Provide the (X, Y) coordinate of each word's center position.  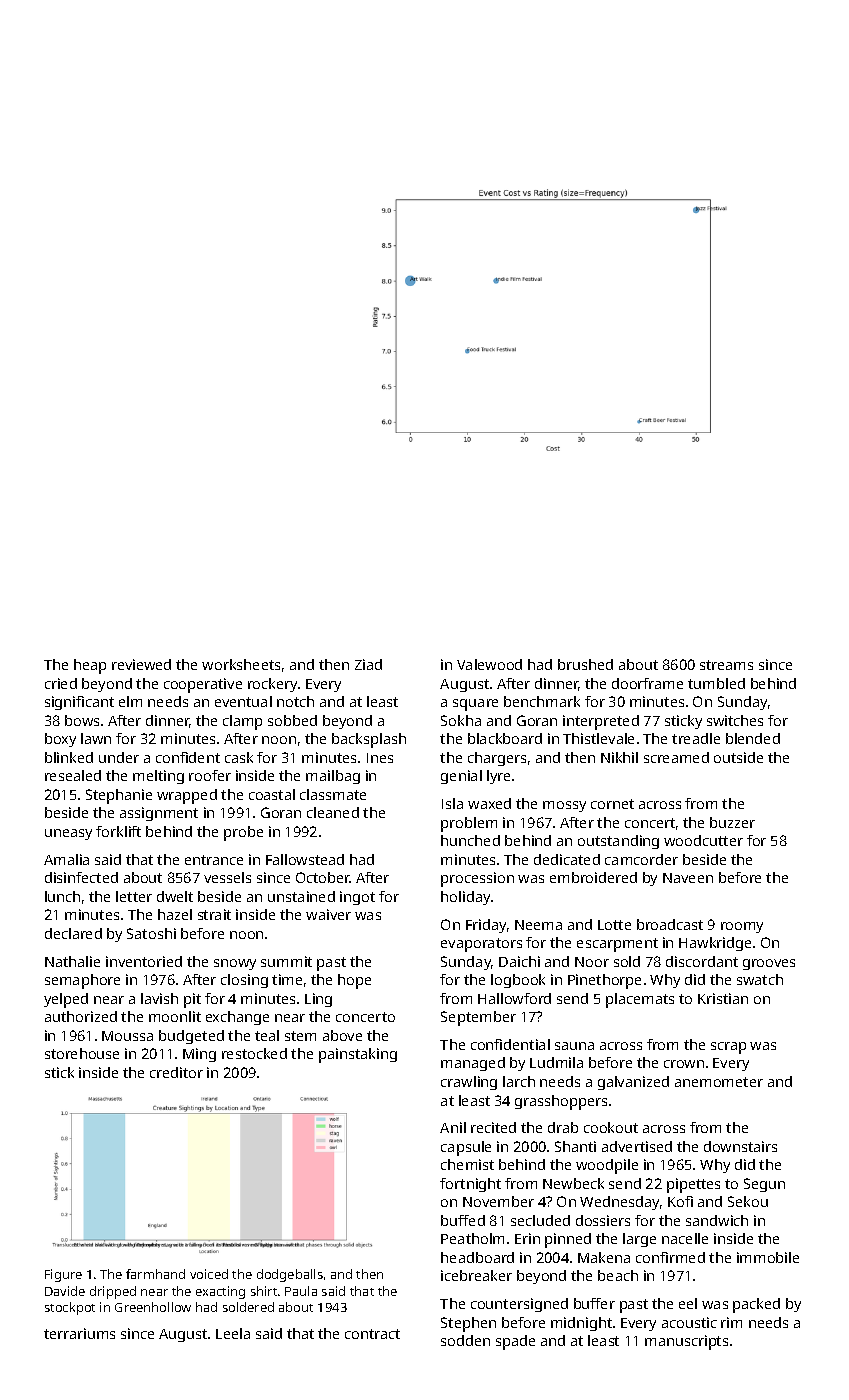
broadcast (670, 924)
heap (90, 666)
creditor (176, 1072)
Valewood (489, 664)
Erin (527, 1238)
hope (354, 981)
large (639, 1240)
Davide (65, 1291)
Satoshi (151, 933)
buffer (594, 1303)
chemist (467, 1164)
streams (726, 665)
